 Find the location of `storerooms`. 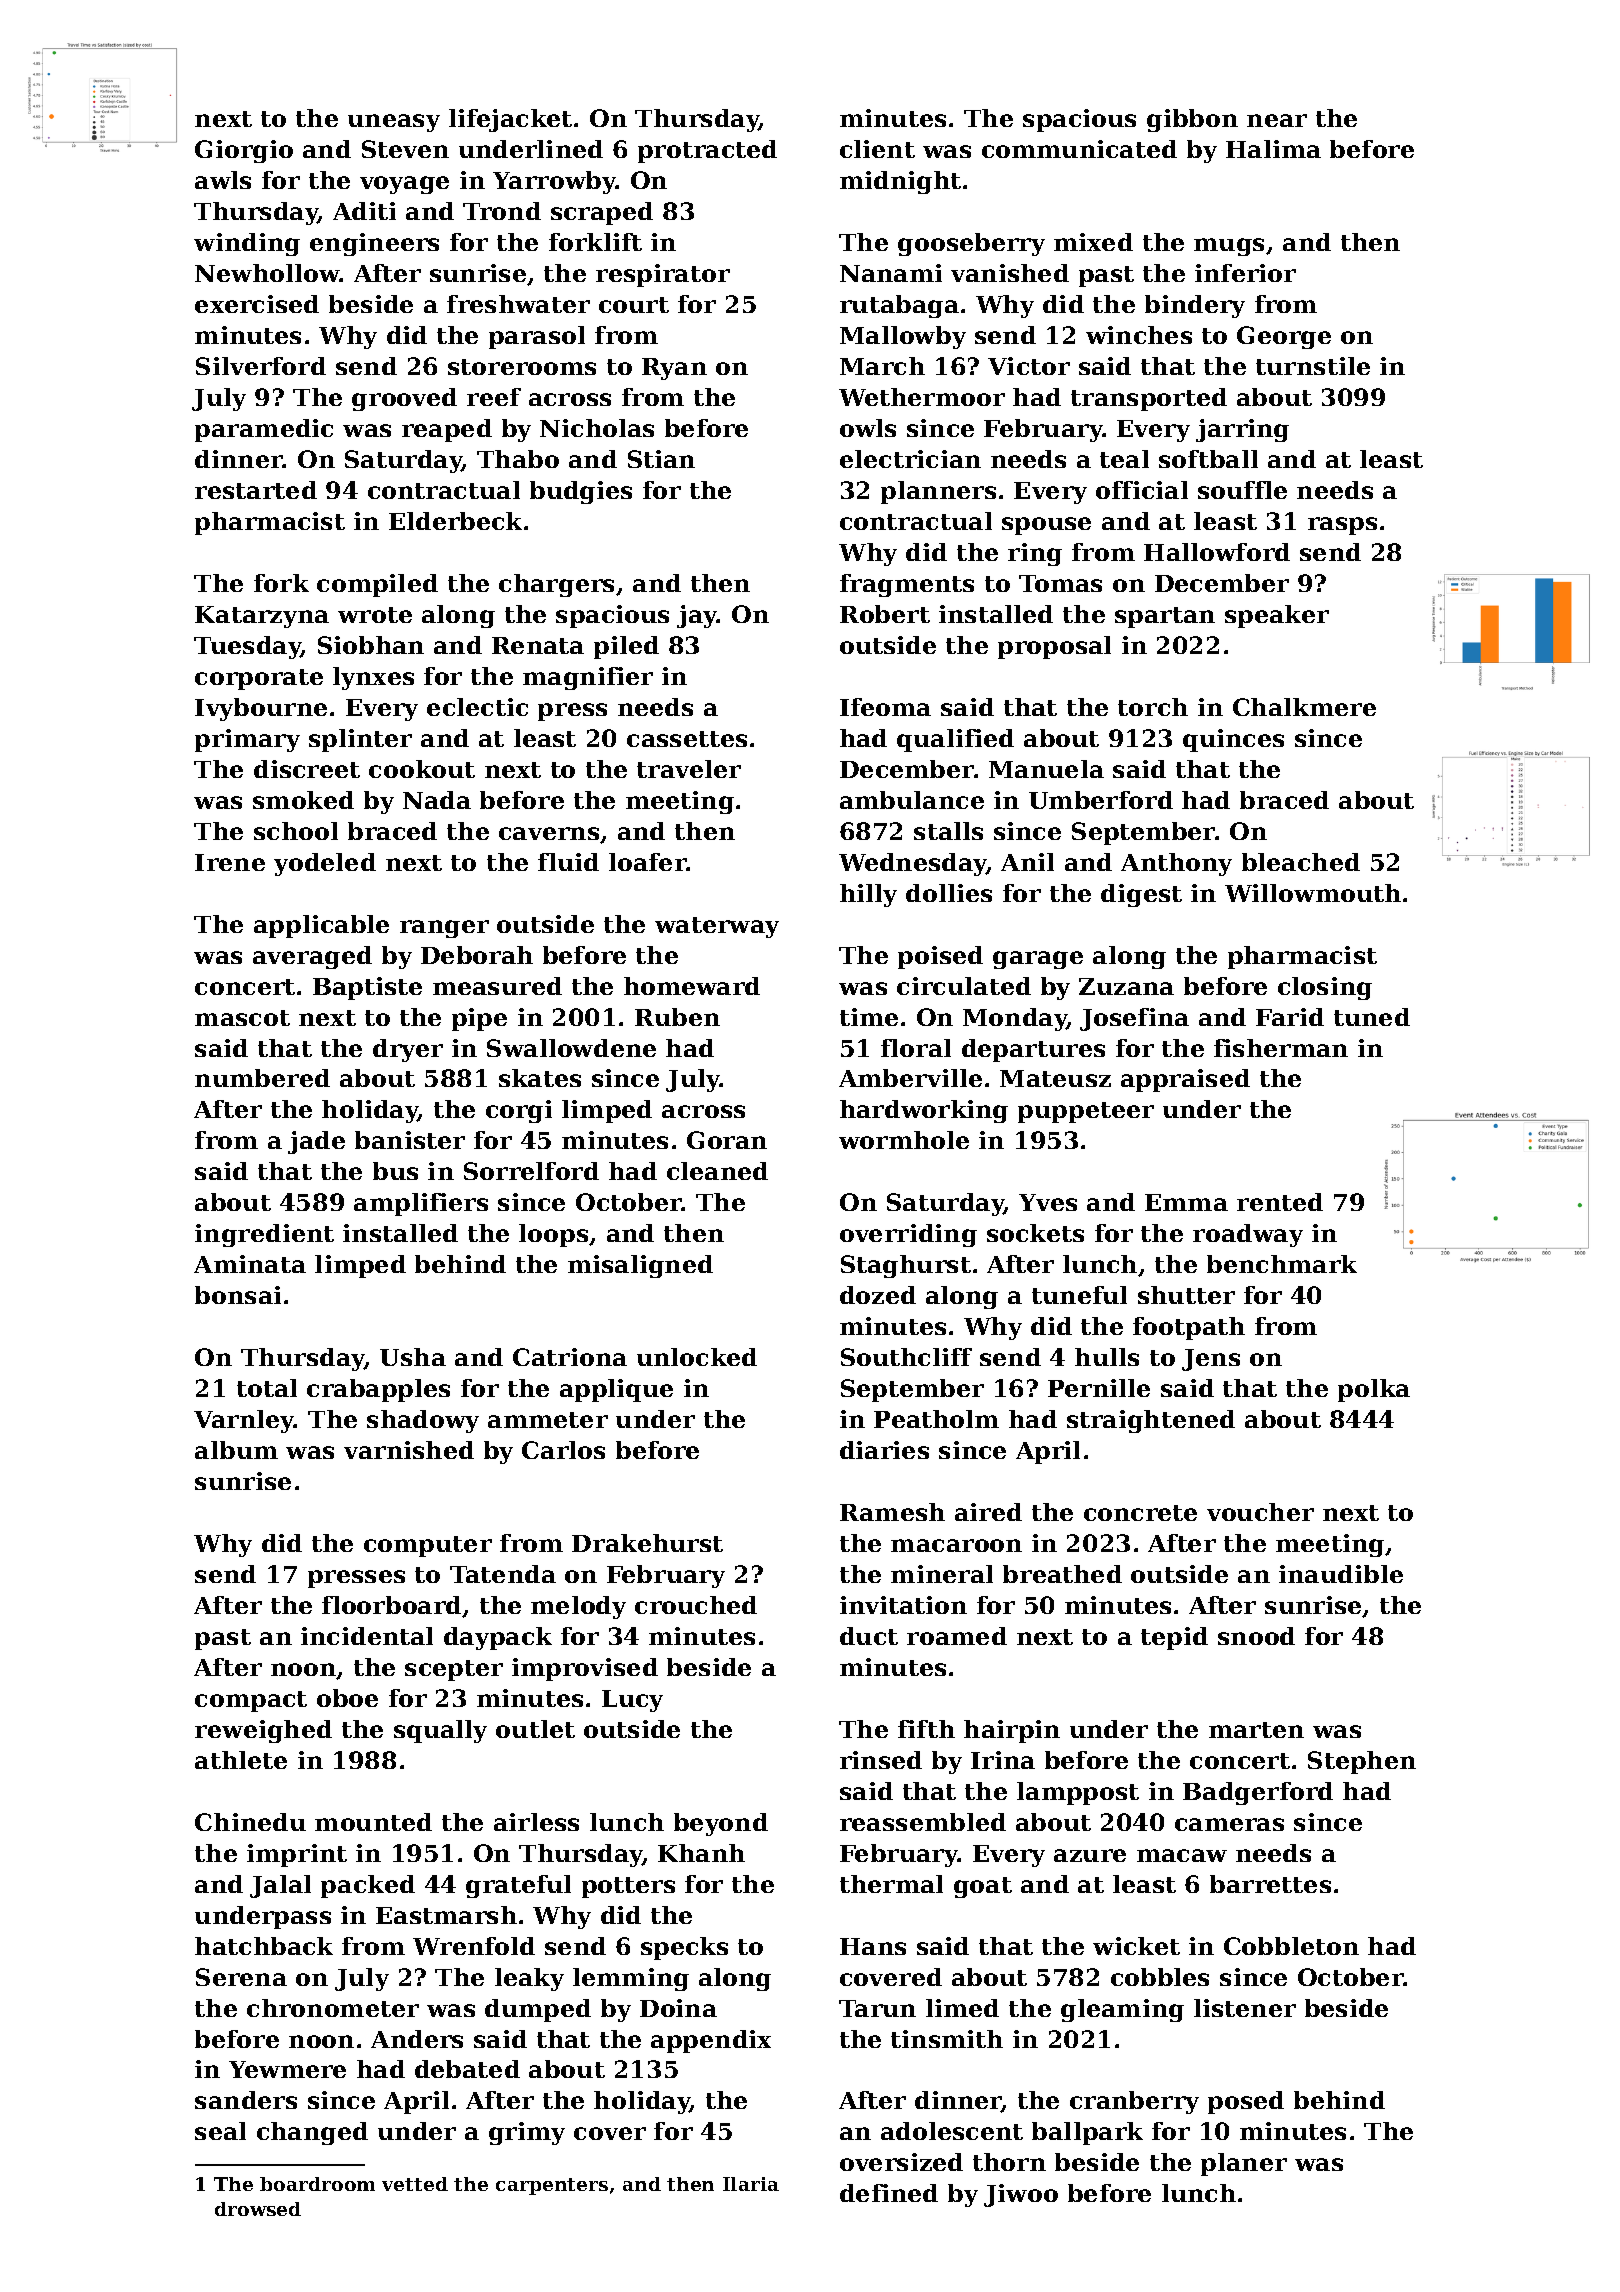

storerooms is located at coordinates (522, 367).
